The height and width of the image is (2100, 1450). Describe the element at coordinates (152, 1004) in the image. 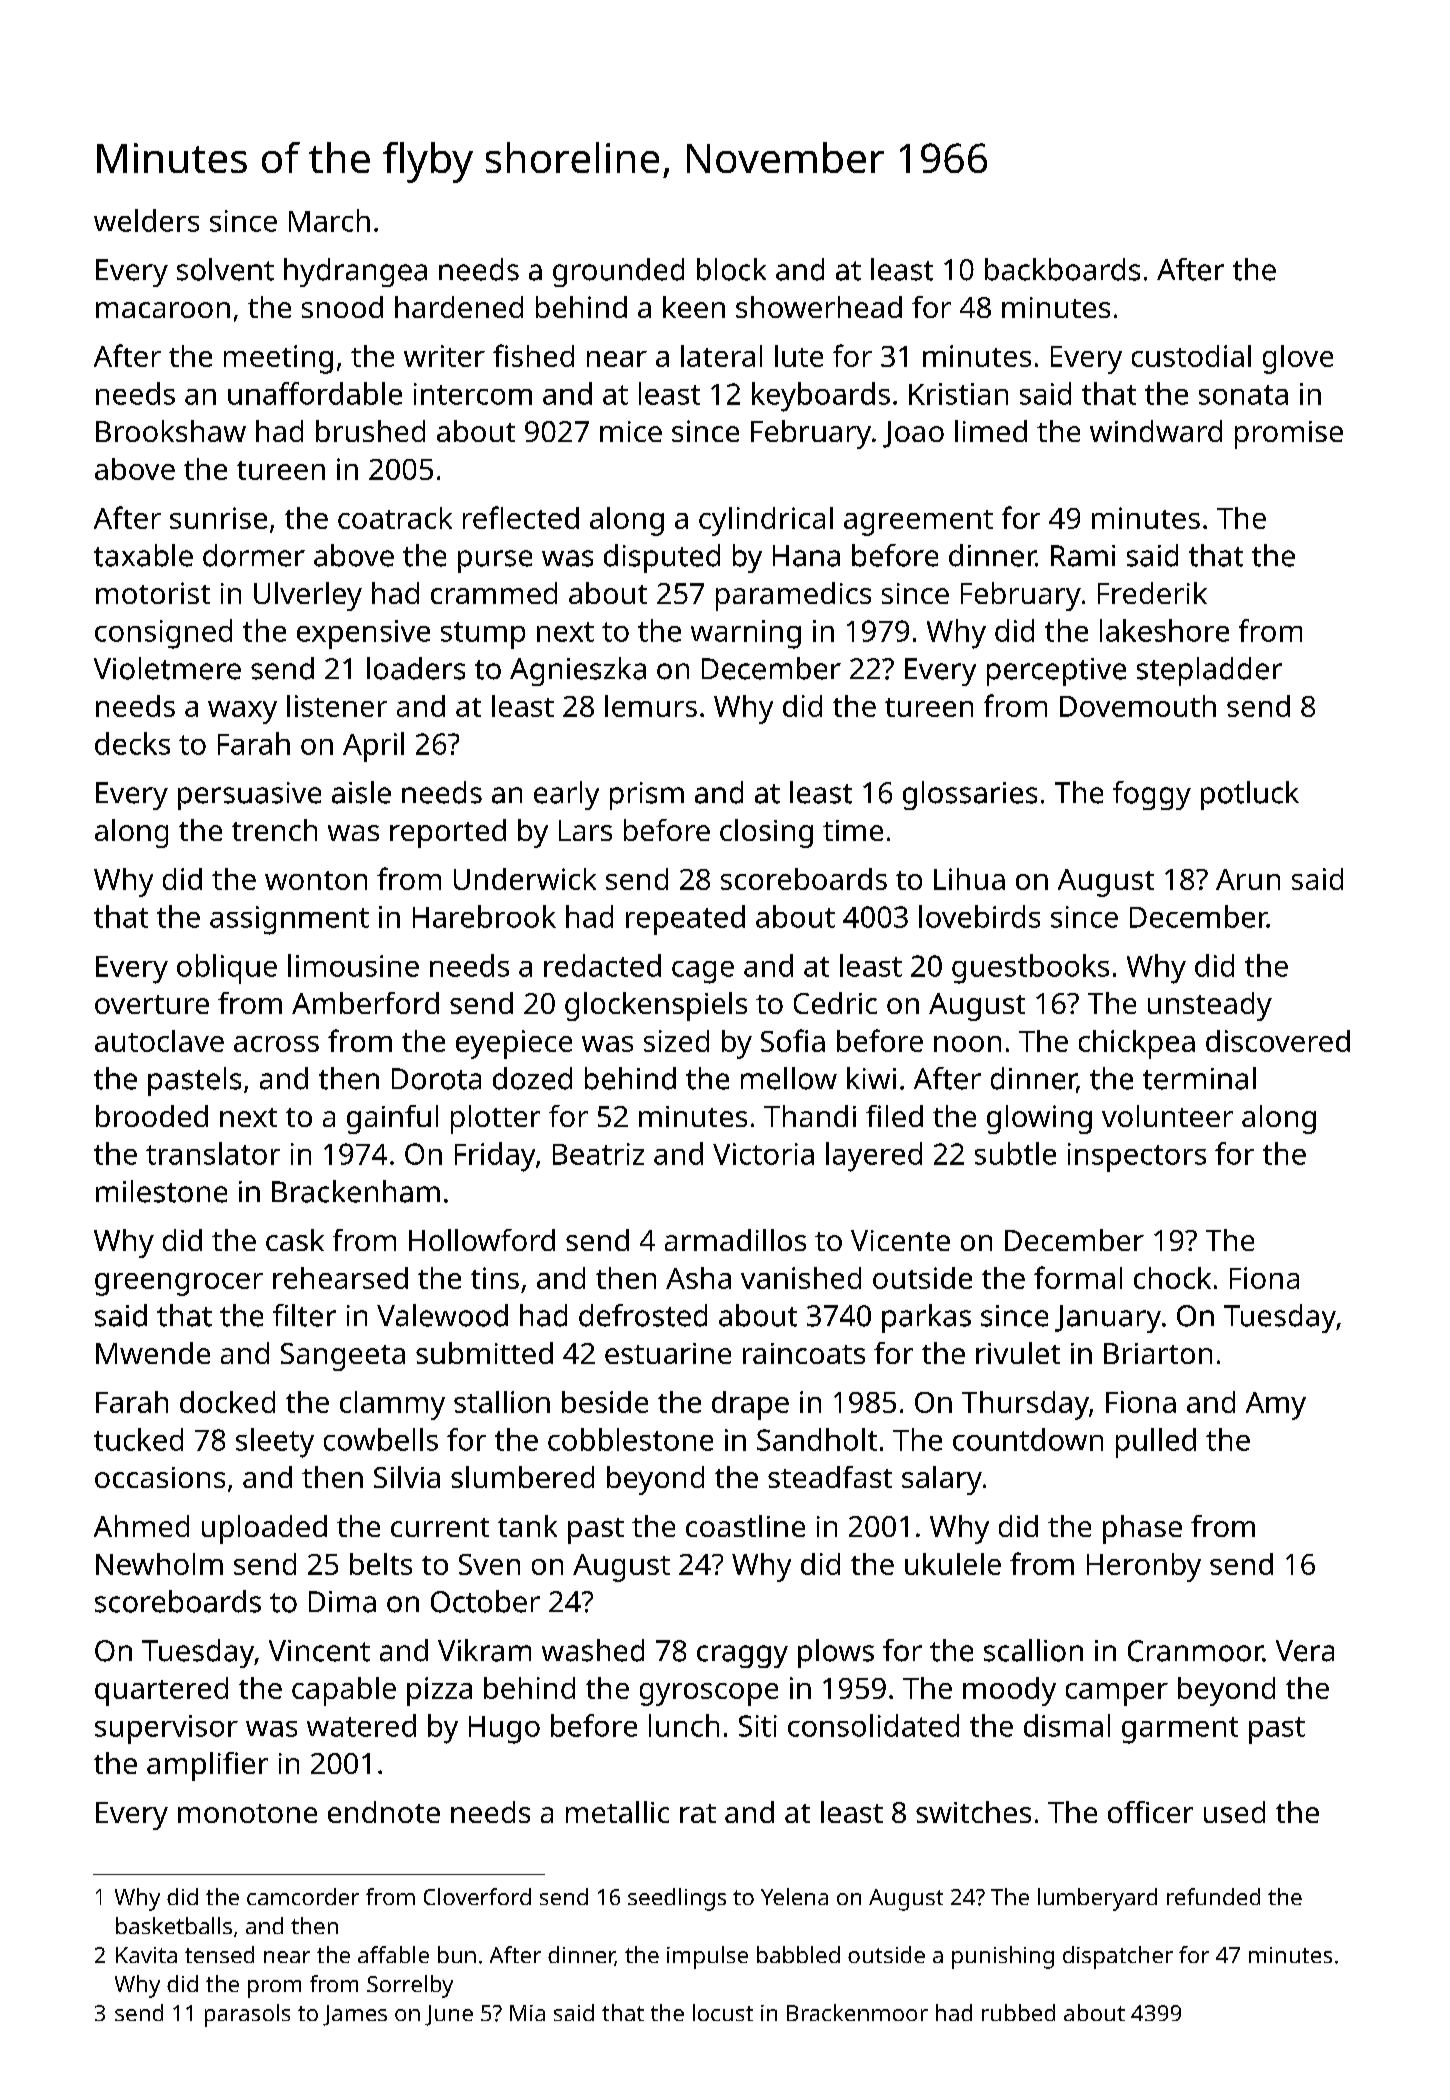

I see `overture` at that location.
